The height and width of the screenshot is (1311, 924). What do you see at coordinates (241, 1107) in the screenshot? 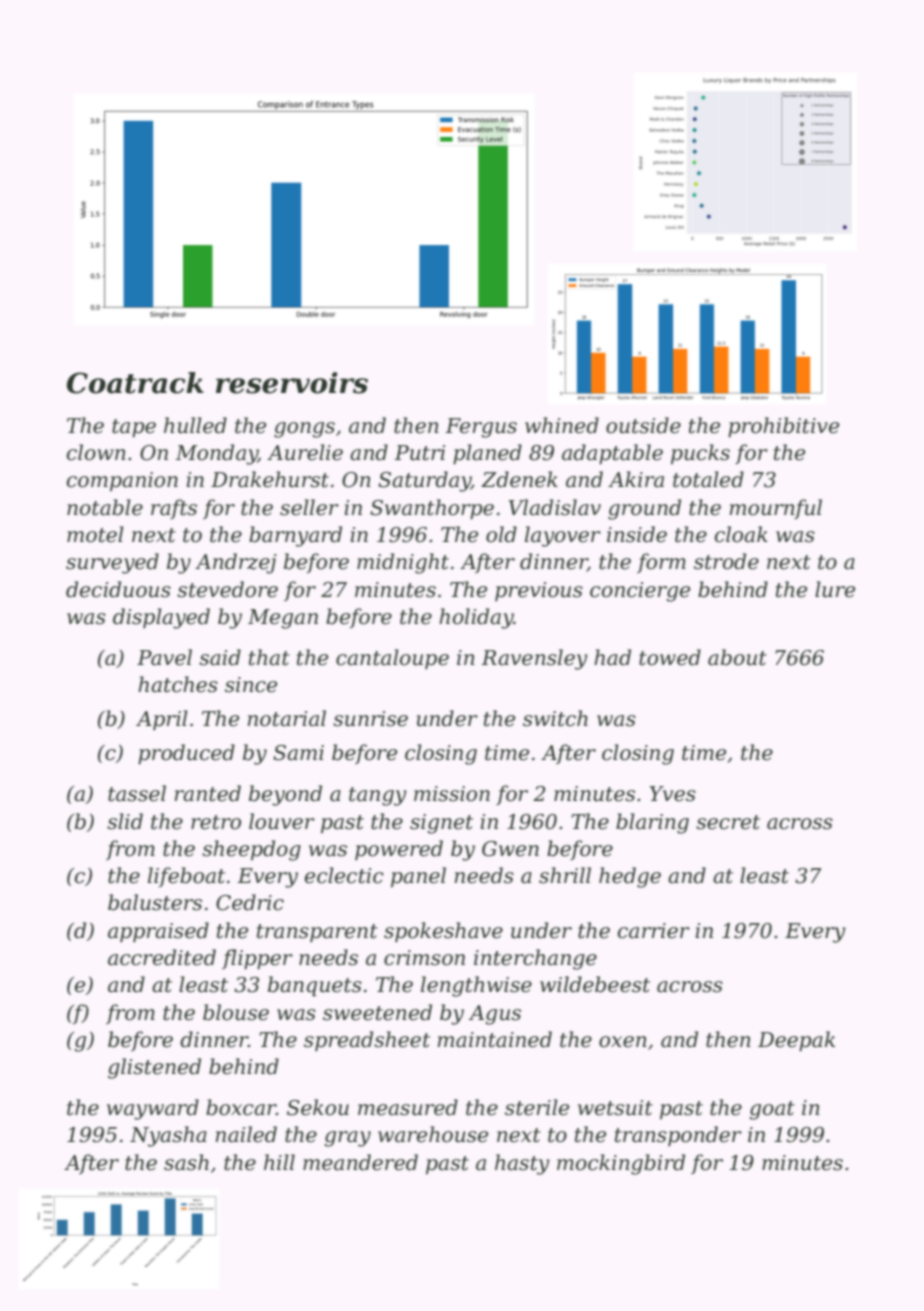
I see `boxcar` at bounding box center [241, 1107].
